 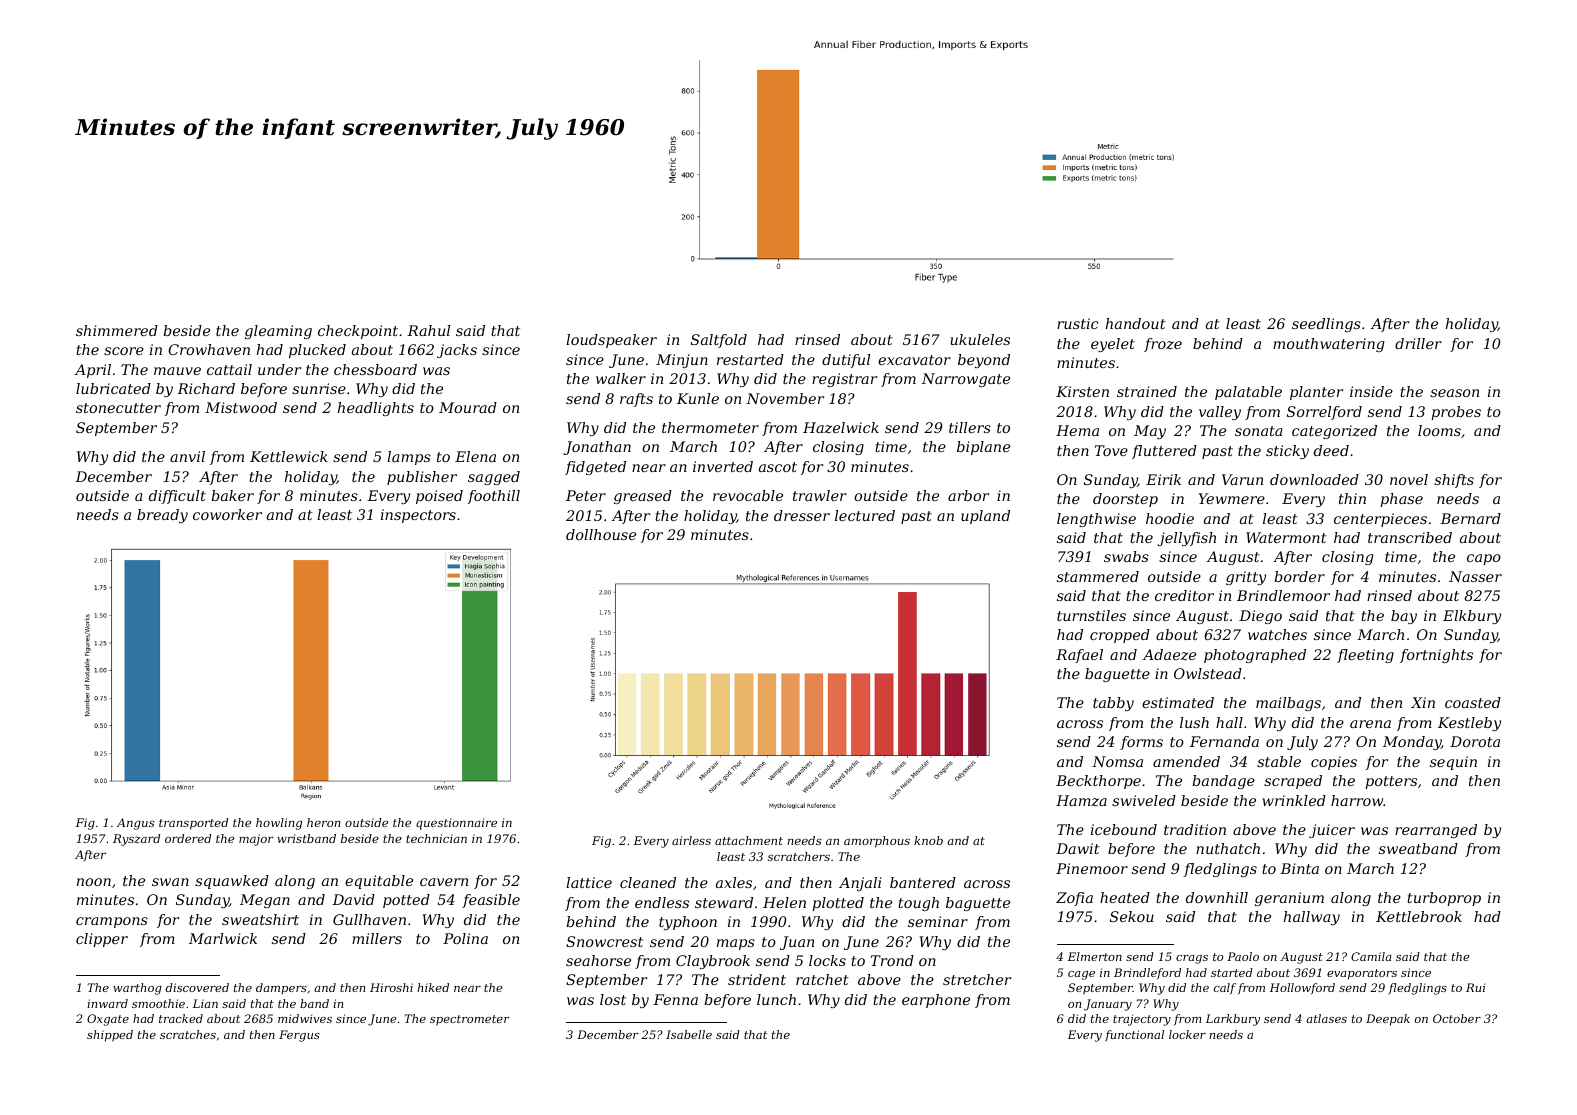 What do you see at coordinates (117, 330) in the screenshot?
I see `shimmered` at bounding box center [117, 330].
